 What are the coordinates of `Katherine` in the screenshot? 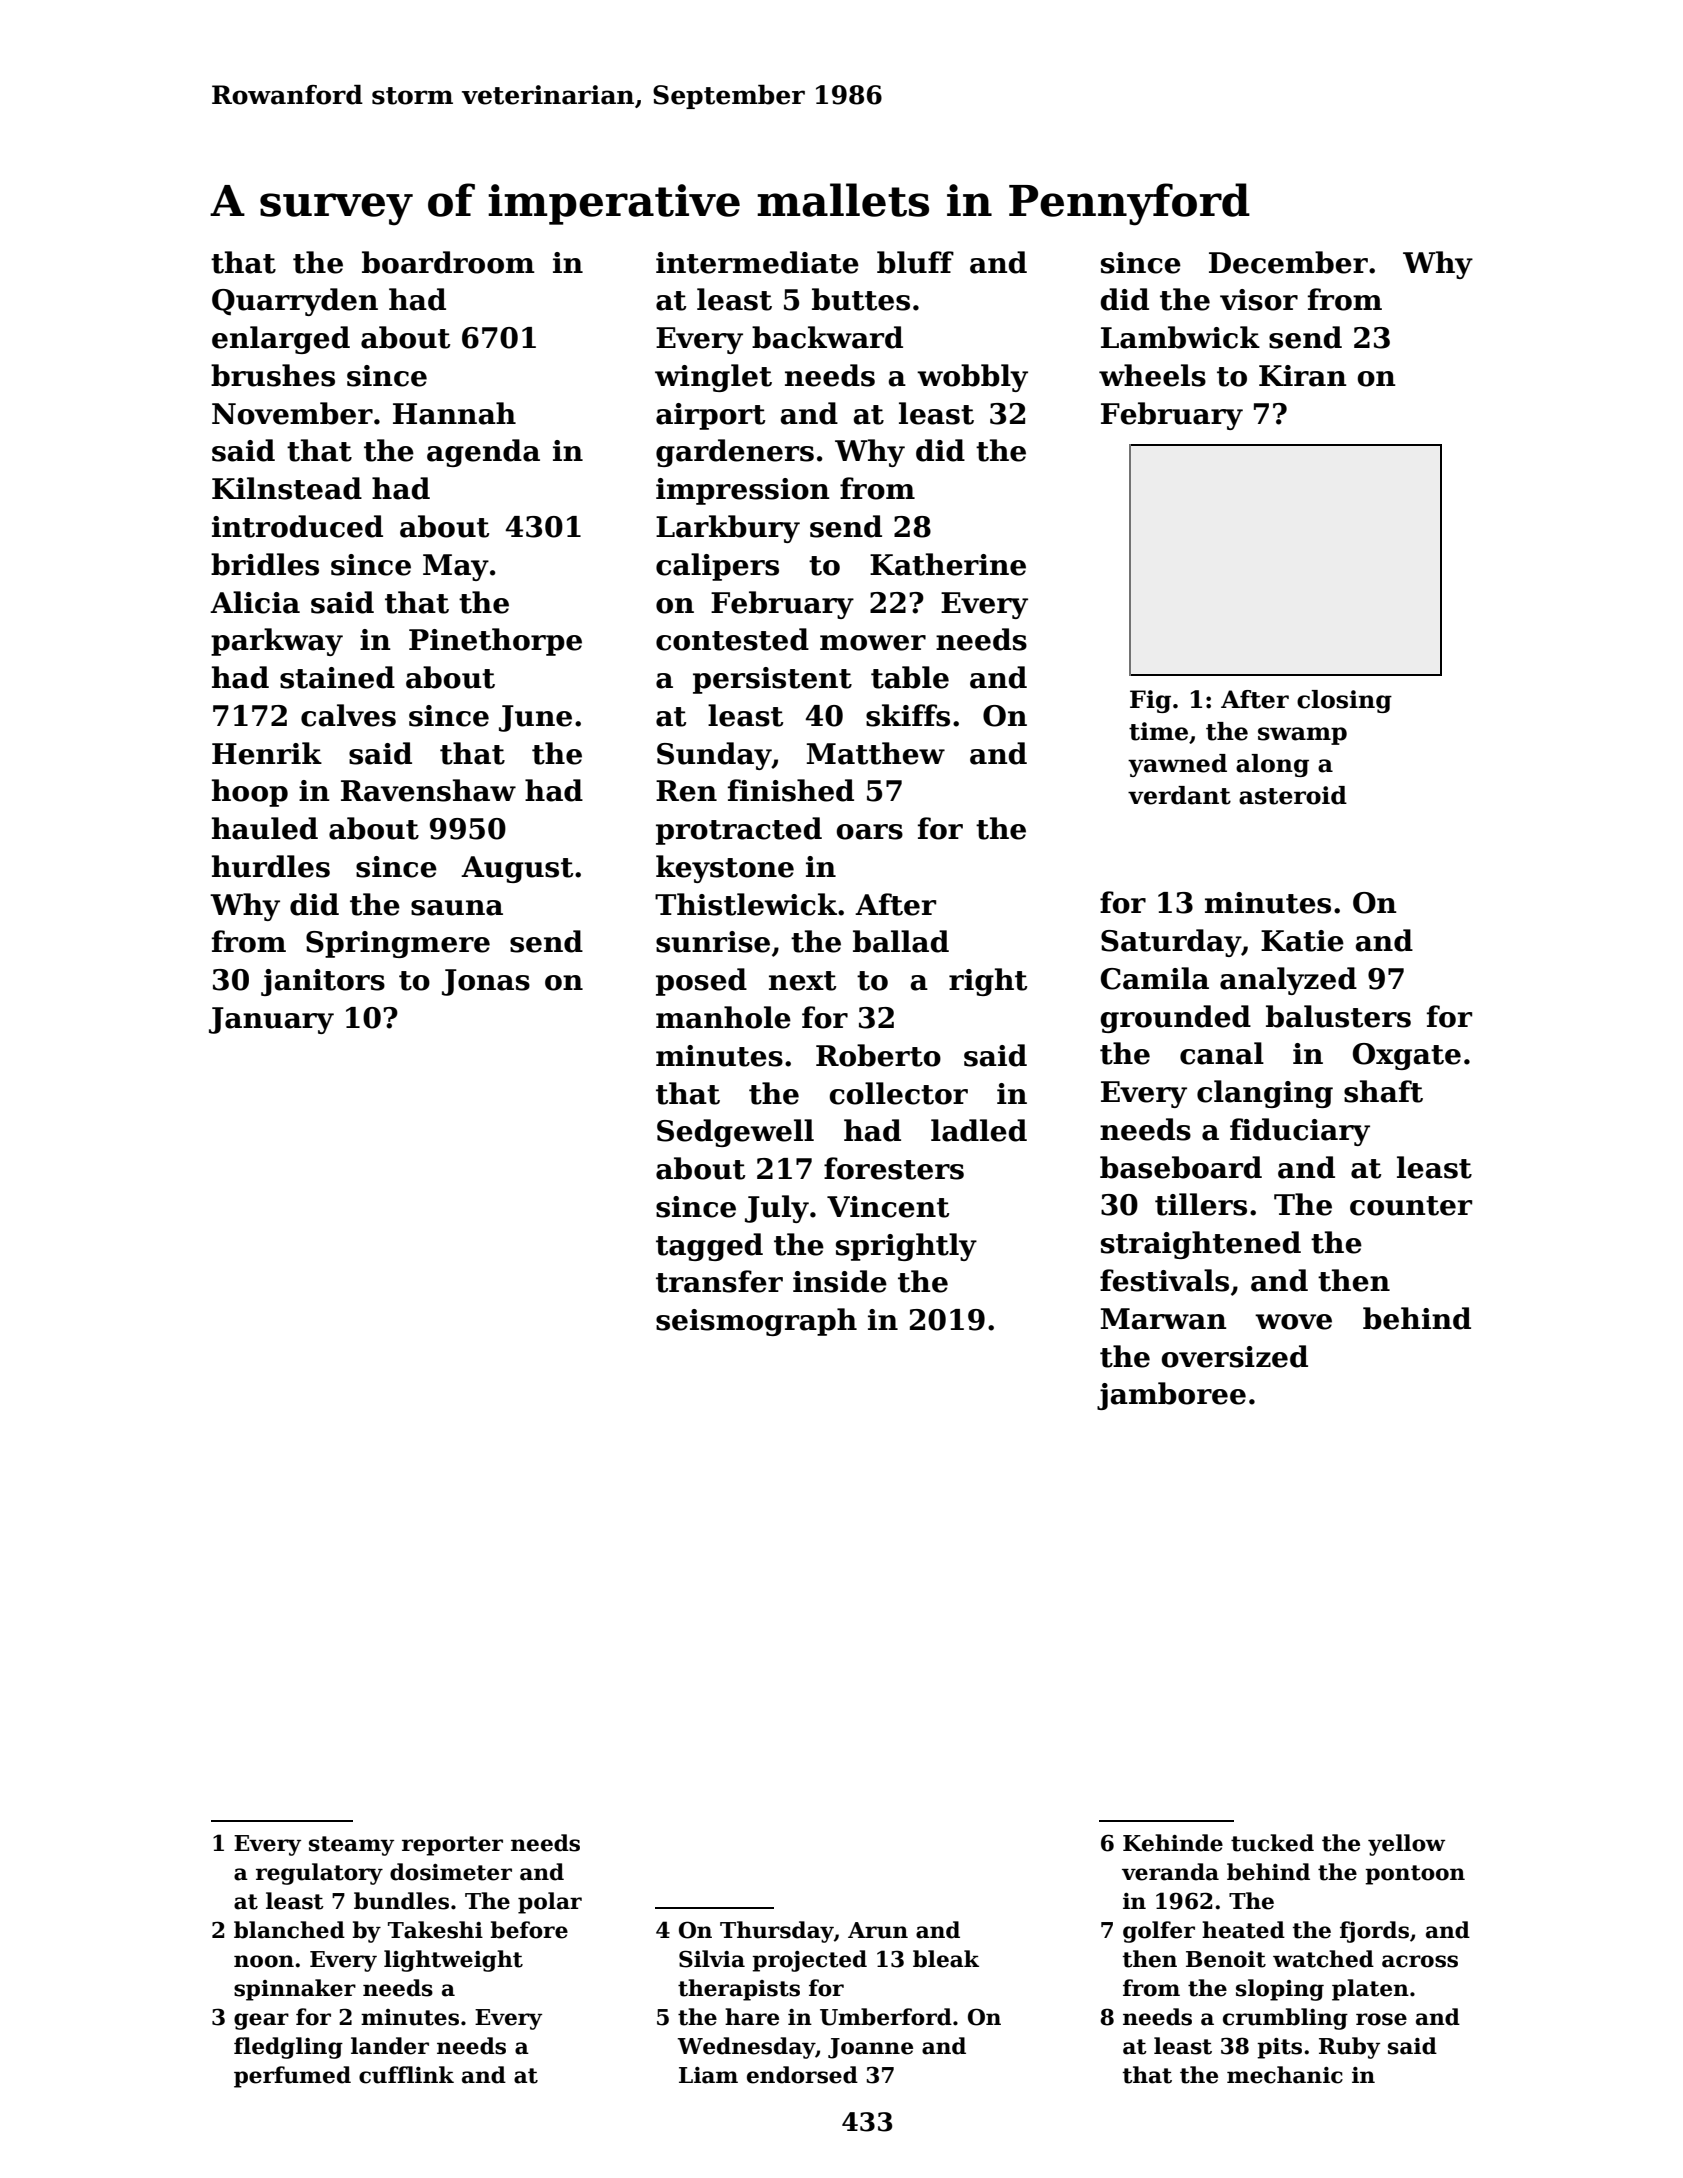 It's located at (948, 564).
